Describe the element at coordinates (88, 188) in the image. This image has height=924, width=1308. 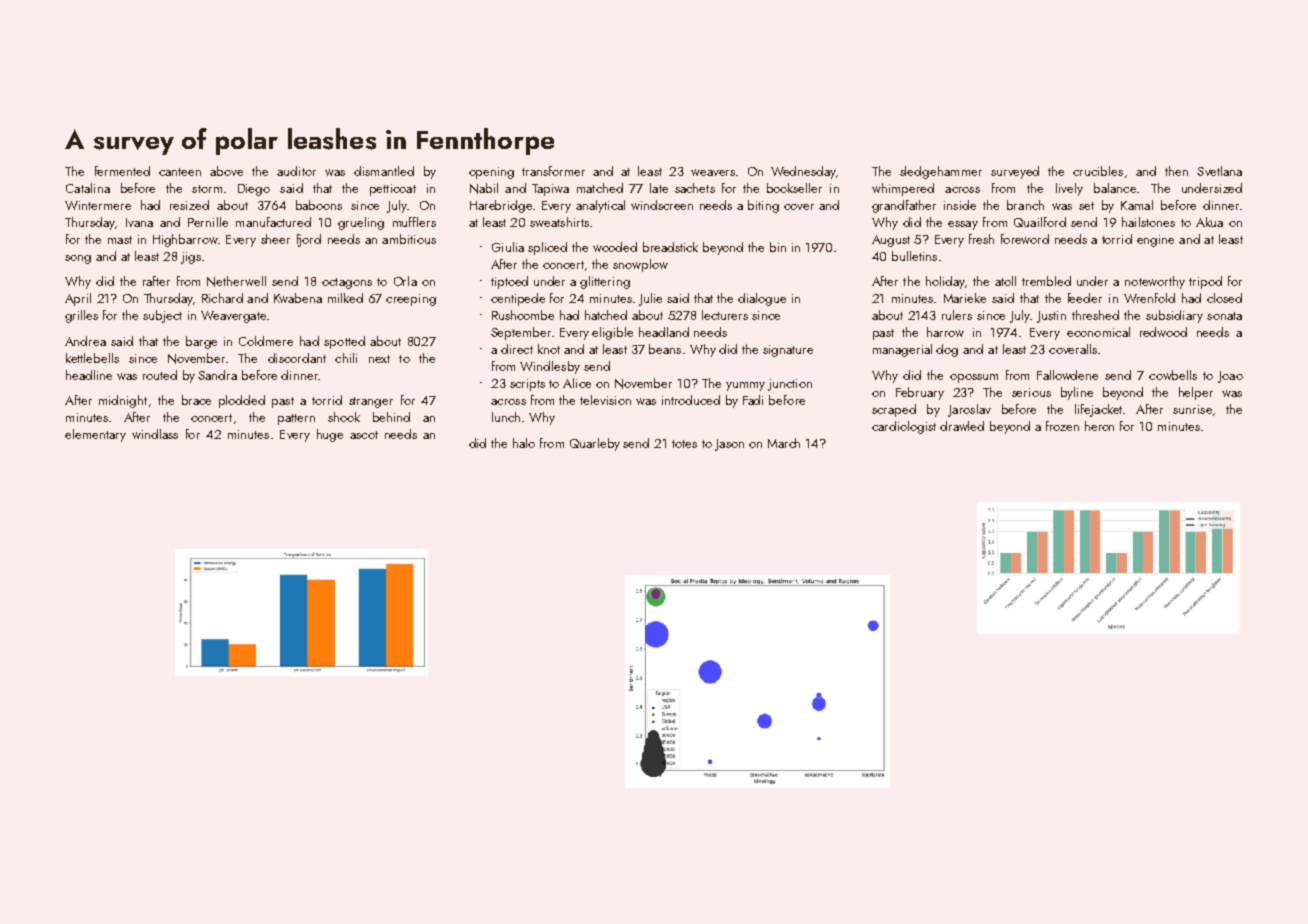
I see `Catalina` at that location.
